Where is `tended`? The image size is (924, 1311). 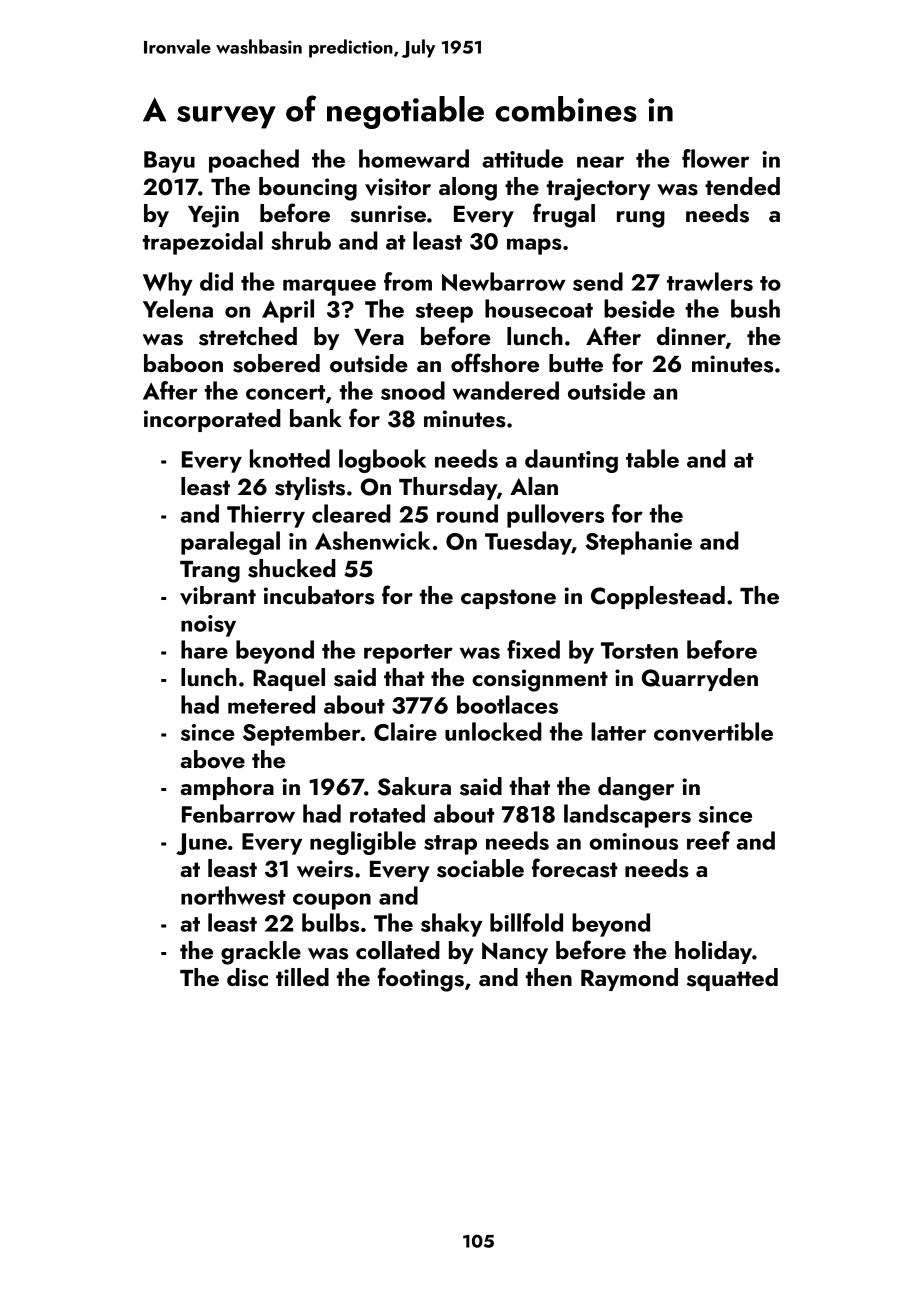
tended is located at coordinates (742, 186).
